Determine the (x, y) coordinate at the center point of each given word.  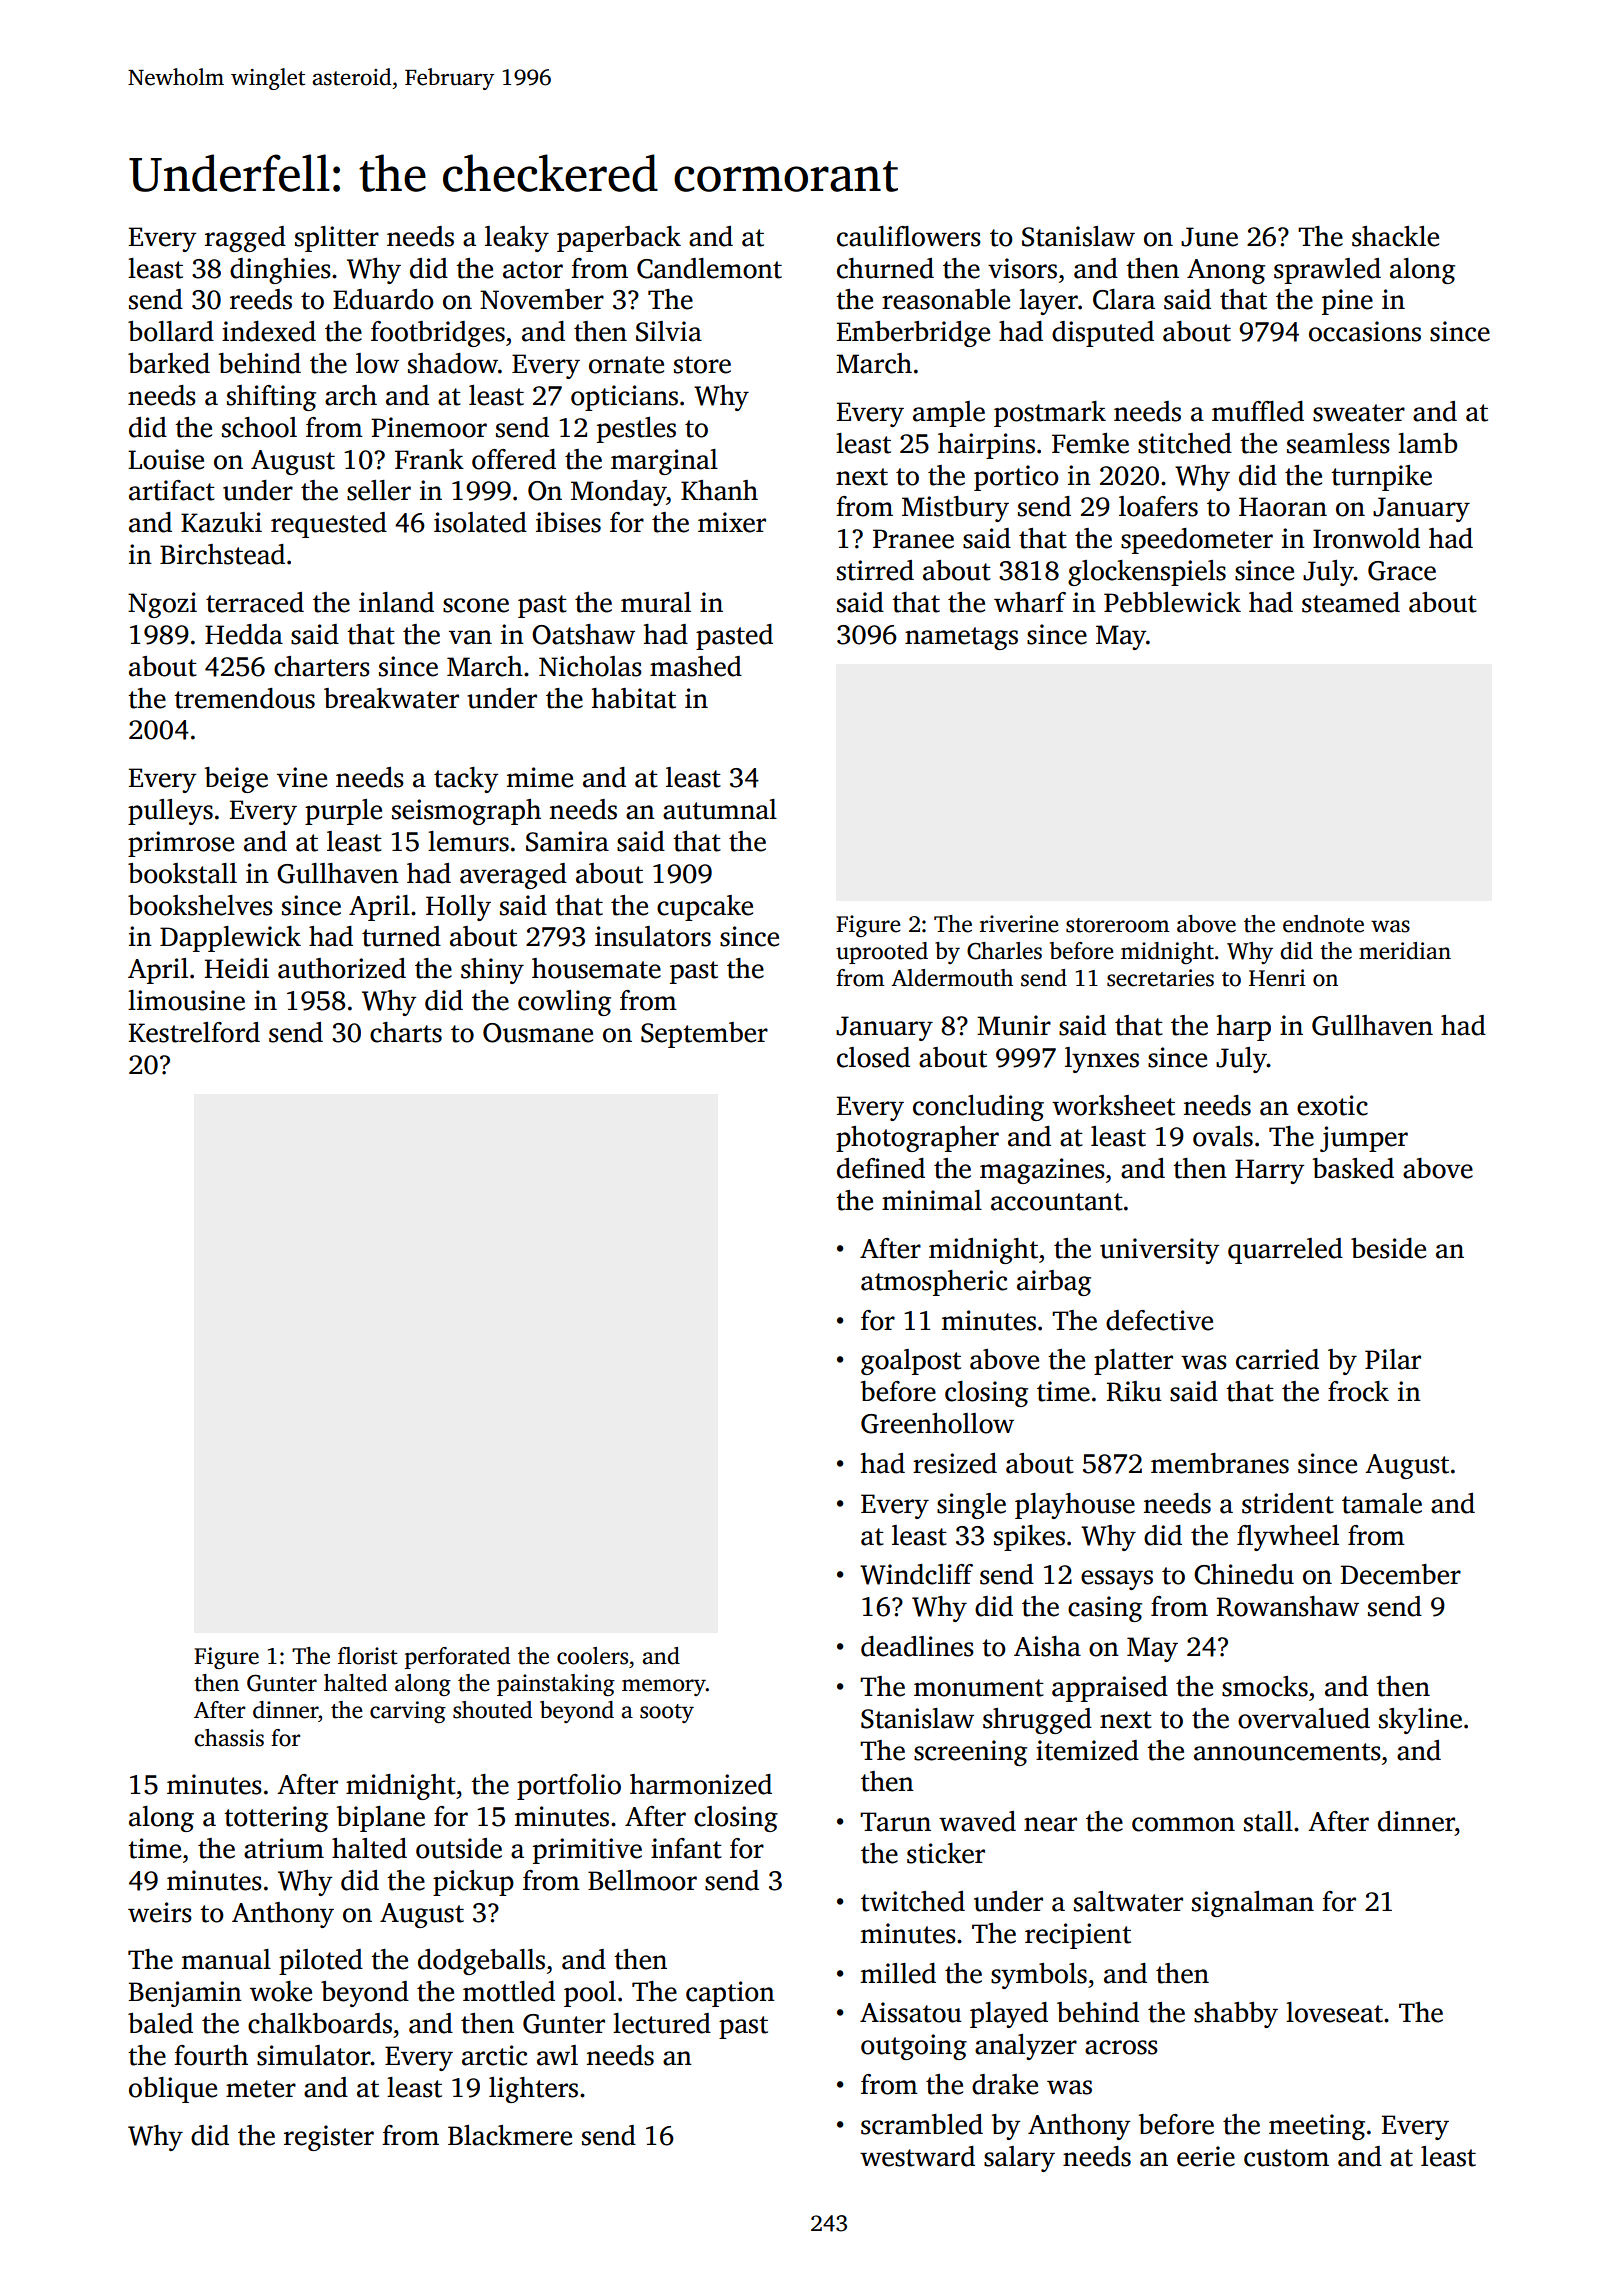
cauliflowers (909, 236)
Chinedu (1244, 1574)
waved (977, 1821)
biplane (381, 1819)
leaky (517, 239)
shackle (1395, 236)
